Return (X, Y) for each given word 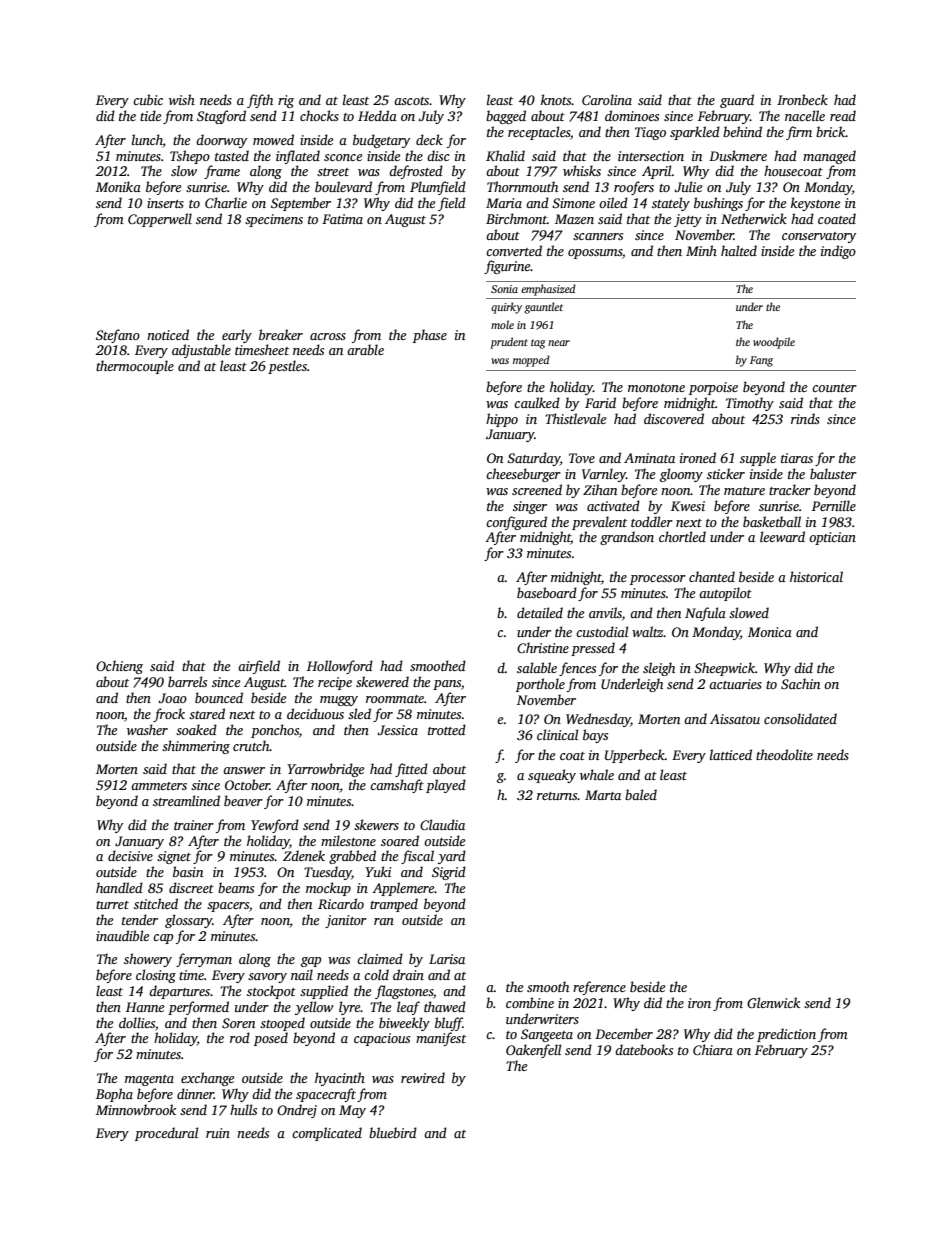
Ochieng (119, 667)
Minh (701, 250)
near (559, 343)
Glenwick (773, 1002)
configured (516, 523)
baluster (833, 473)
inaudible (122, 935)
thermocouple (135, 367)
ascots (411, 101)
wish (182, 99)
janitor (346, 921)
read (843, 115)
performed (198, 1008)
